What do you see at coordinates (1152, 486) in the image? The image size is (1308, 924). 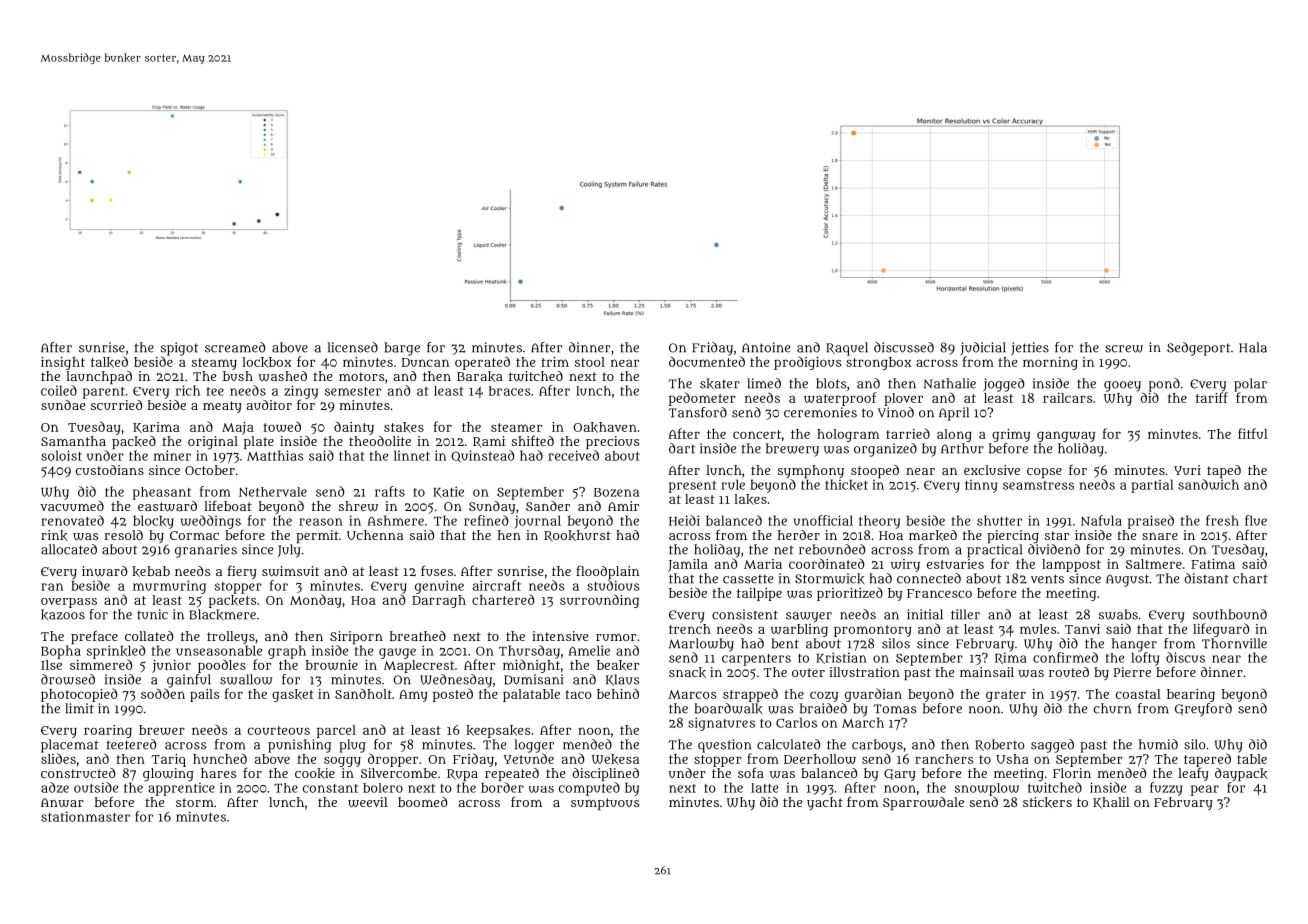 I see `partial` at bounding box center [1152, 486].
